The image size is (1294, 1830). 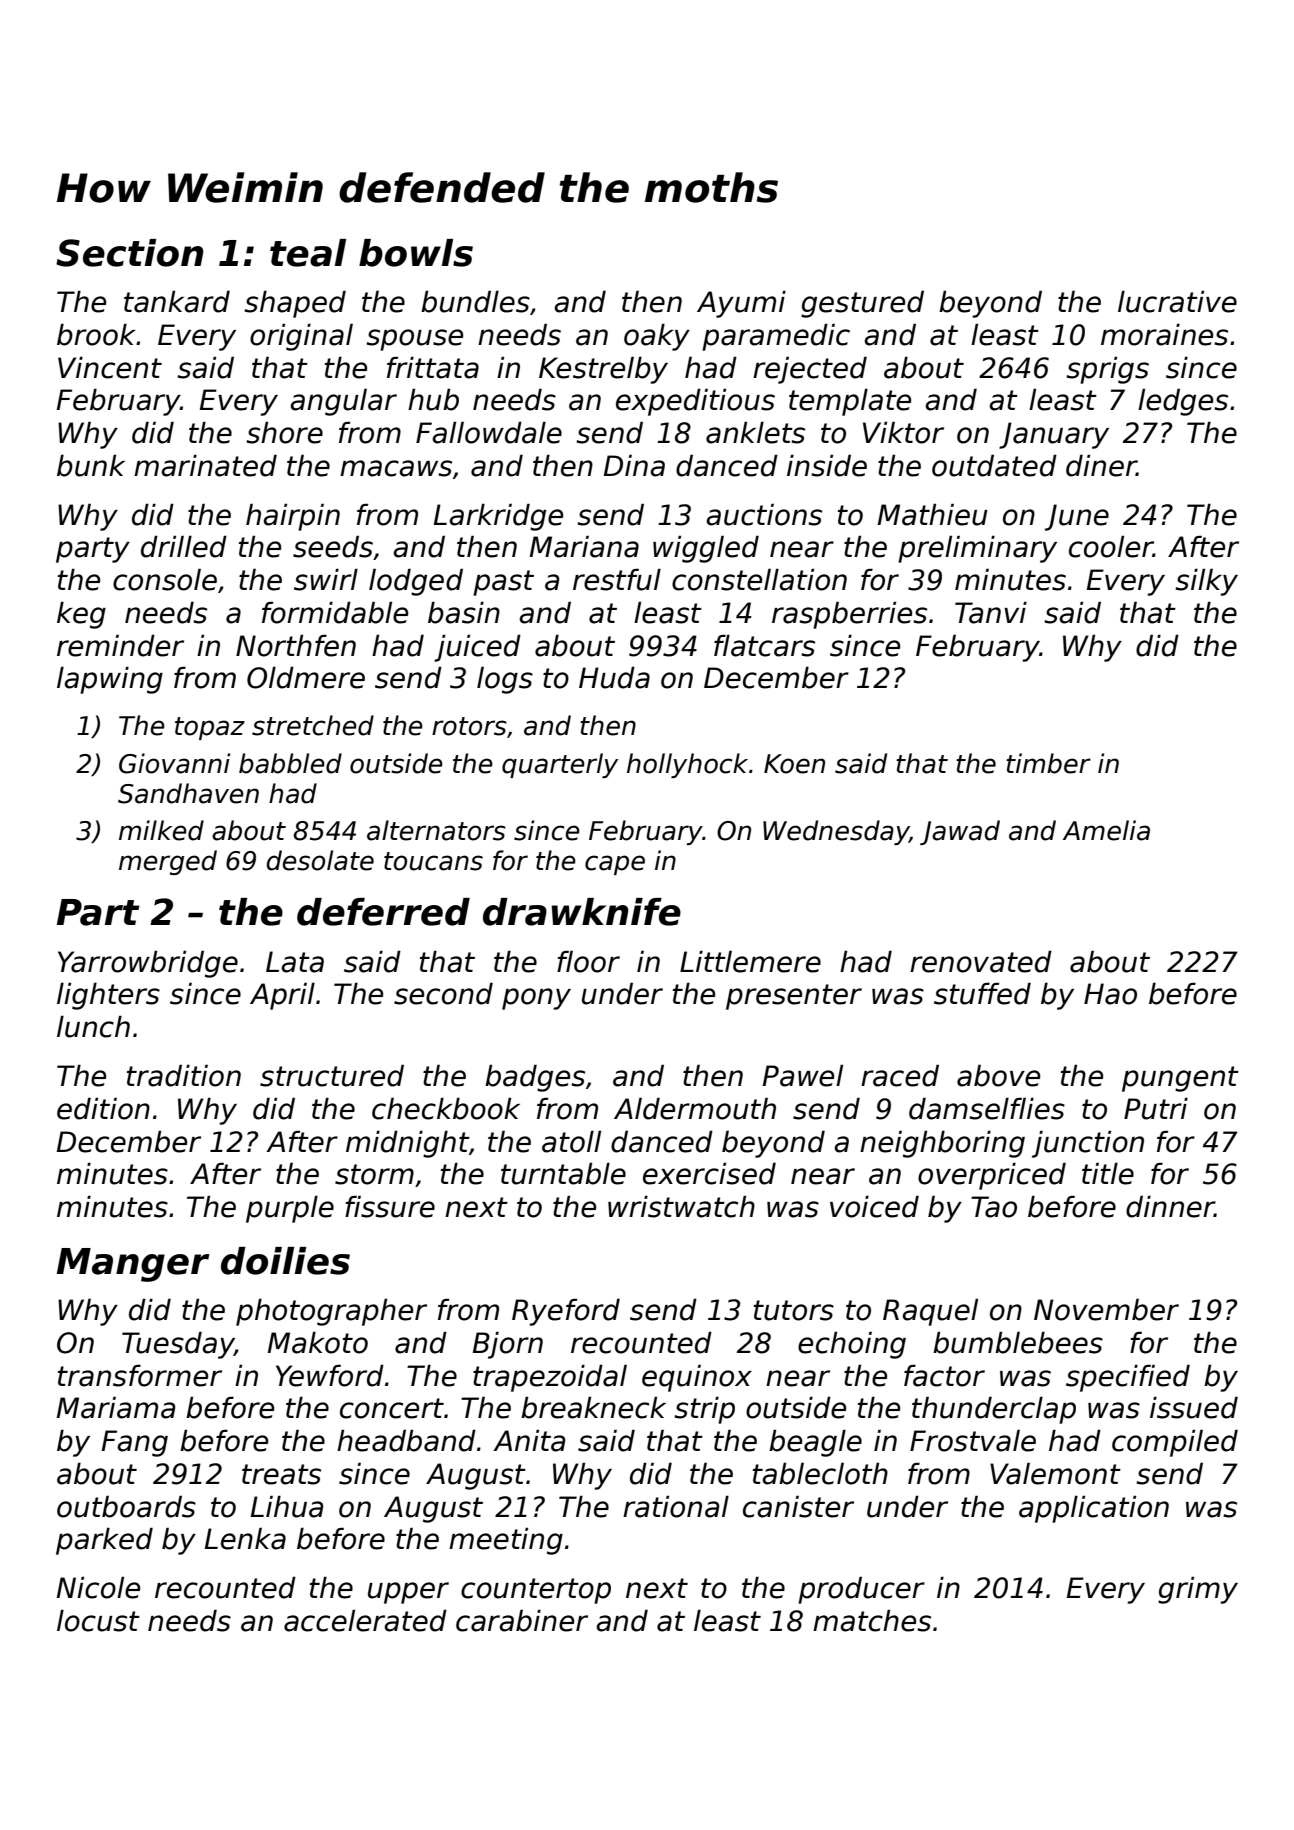 What do you see at coordinates (98, 1621) in the image?
I see `locust` at bounding box center [98, 1621].
